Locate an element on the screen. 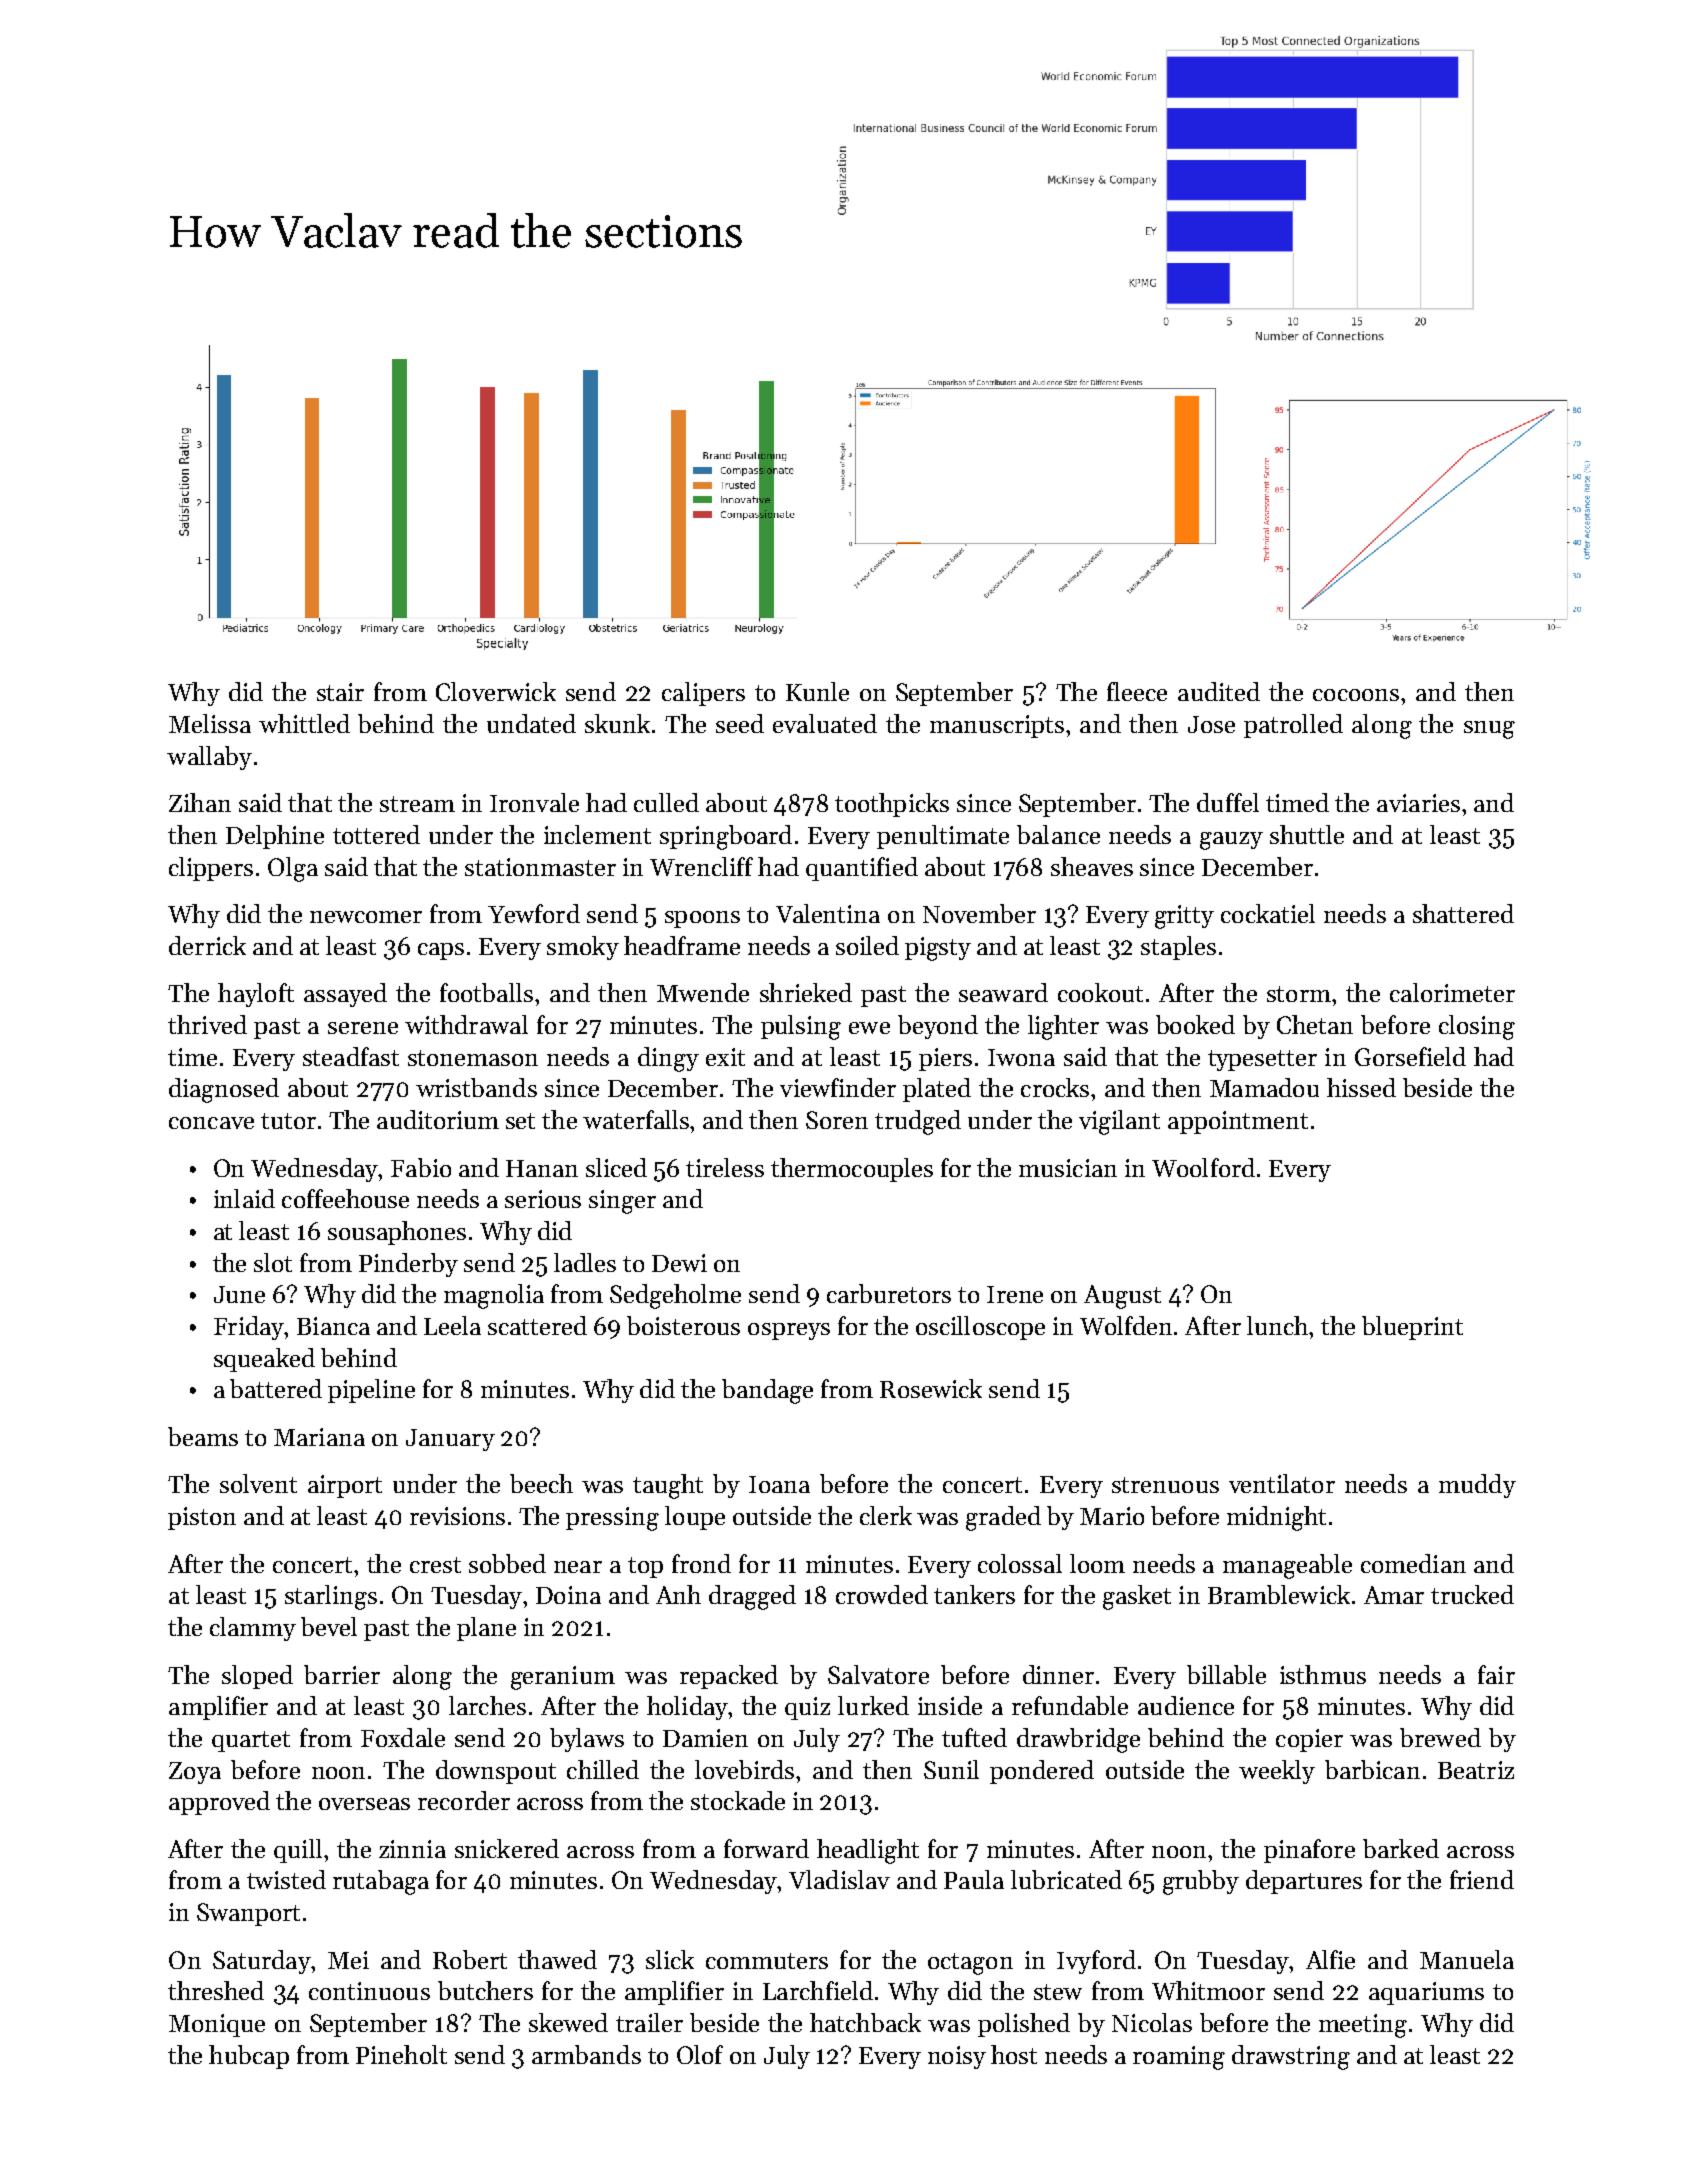 Image resolution: width=1683 pixels, height=2178 pixels. thrived is located at coordinates (207, 1024).
